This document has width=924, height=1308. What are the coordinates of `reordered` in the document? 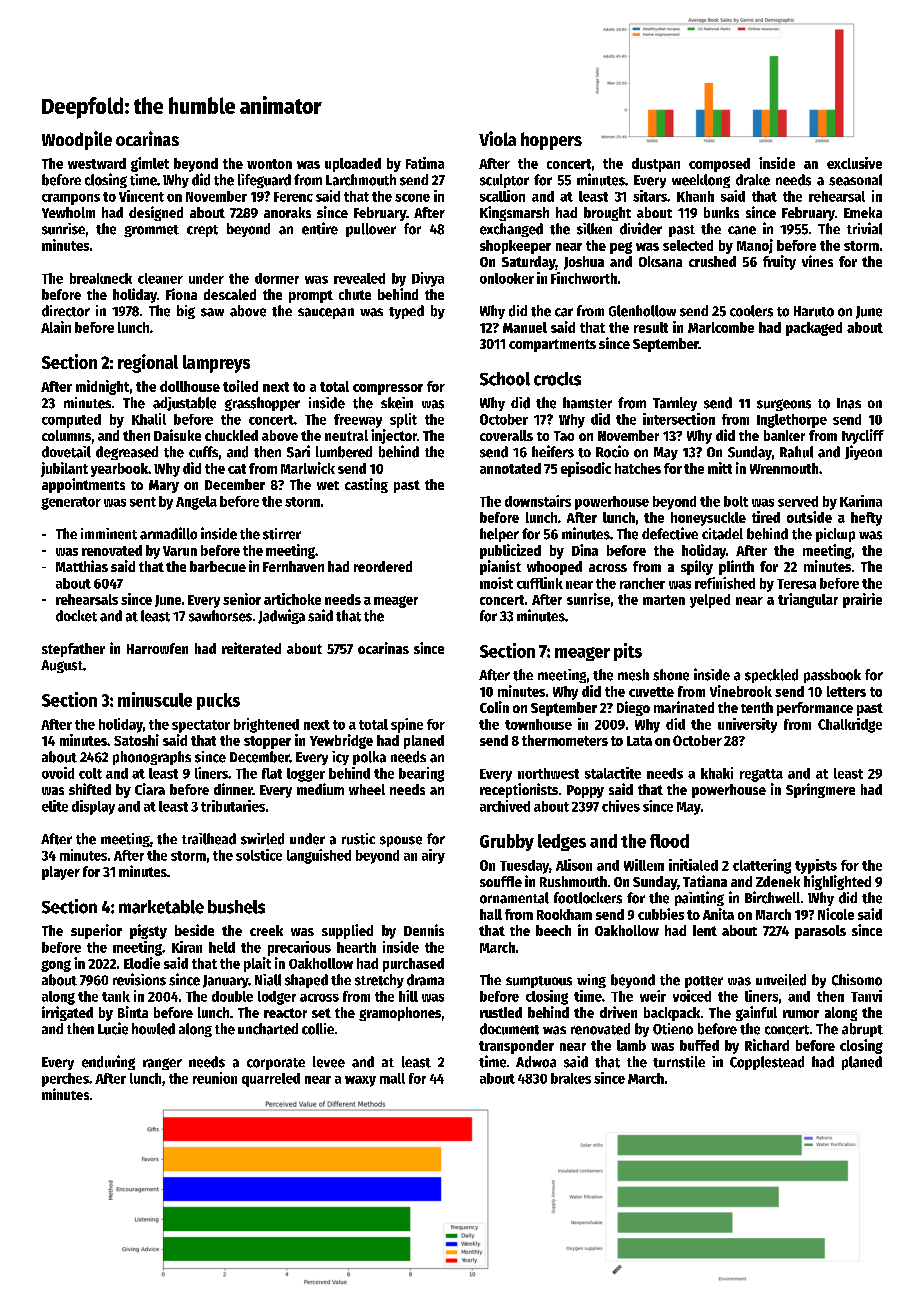 It's located at (383, 566).
